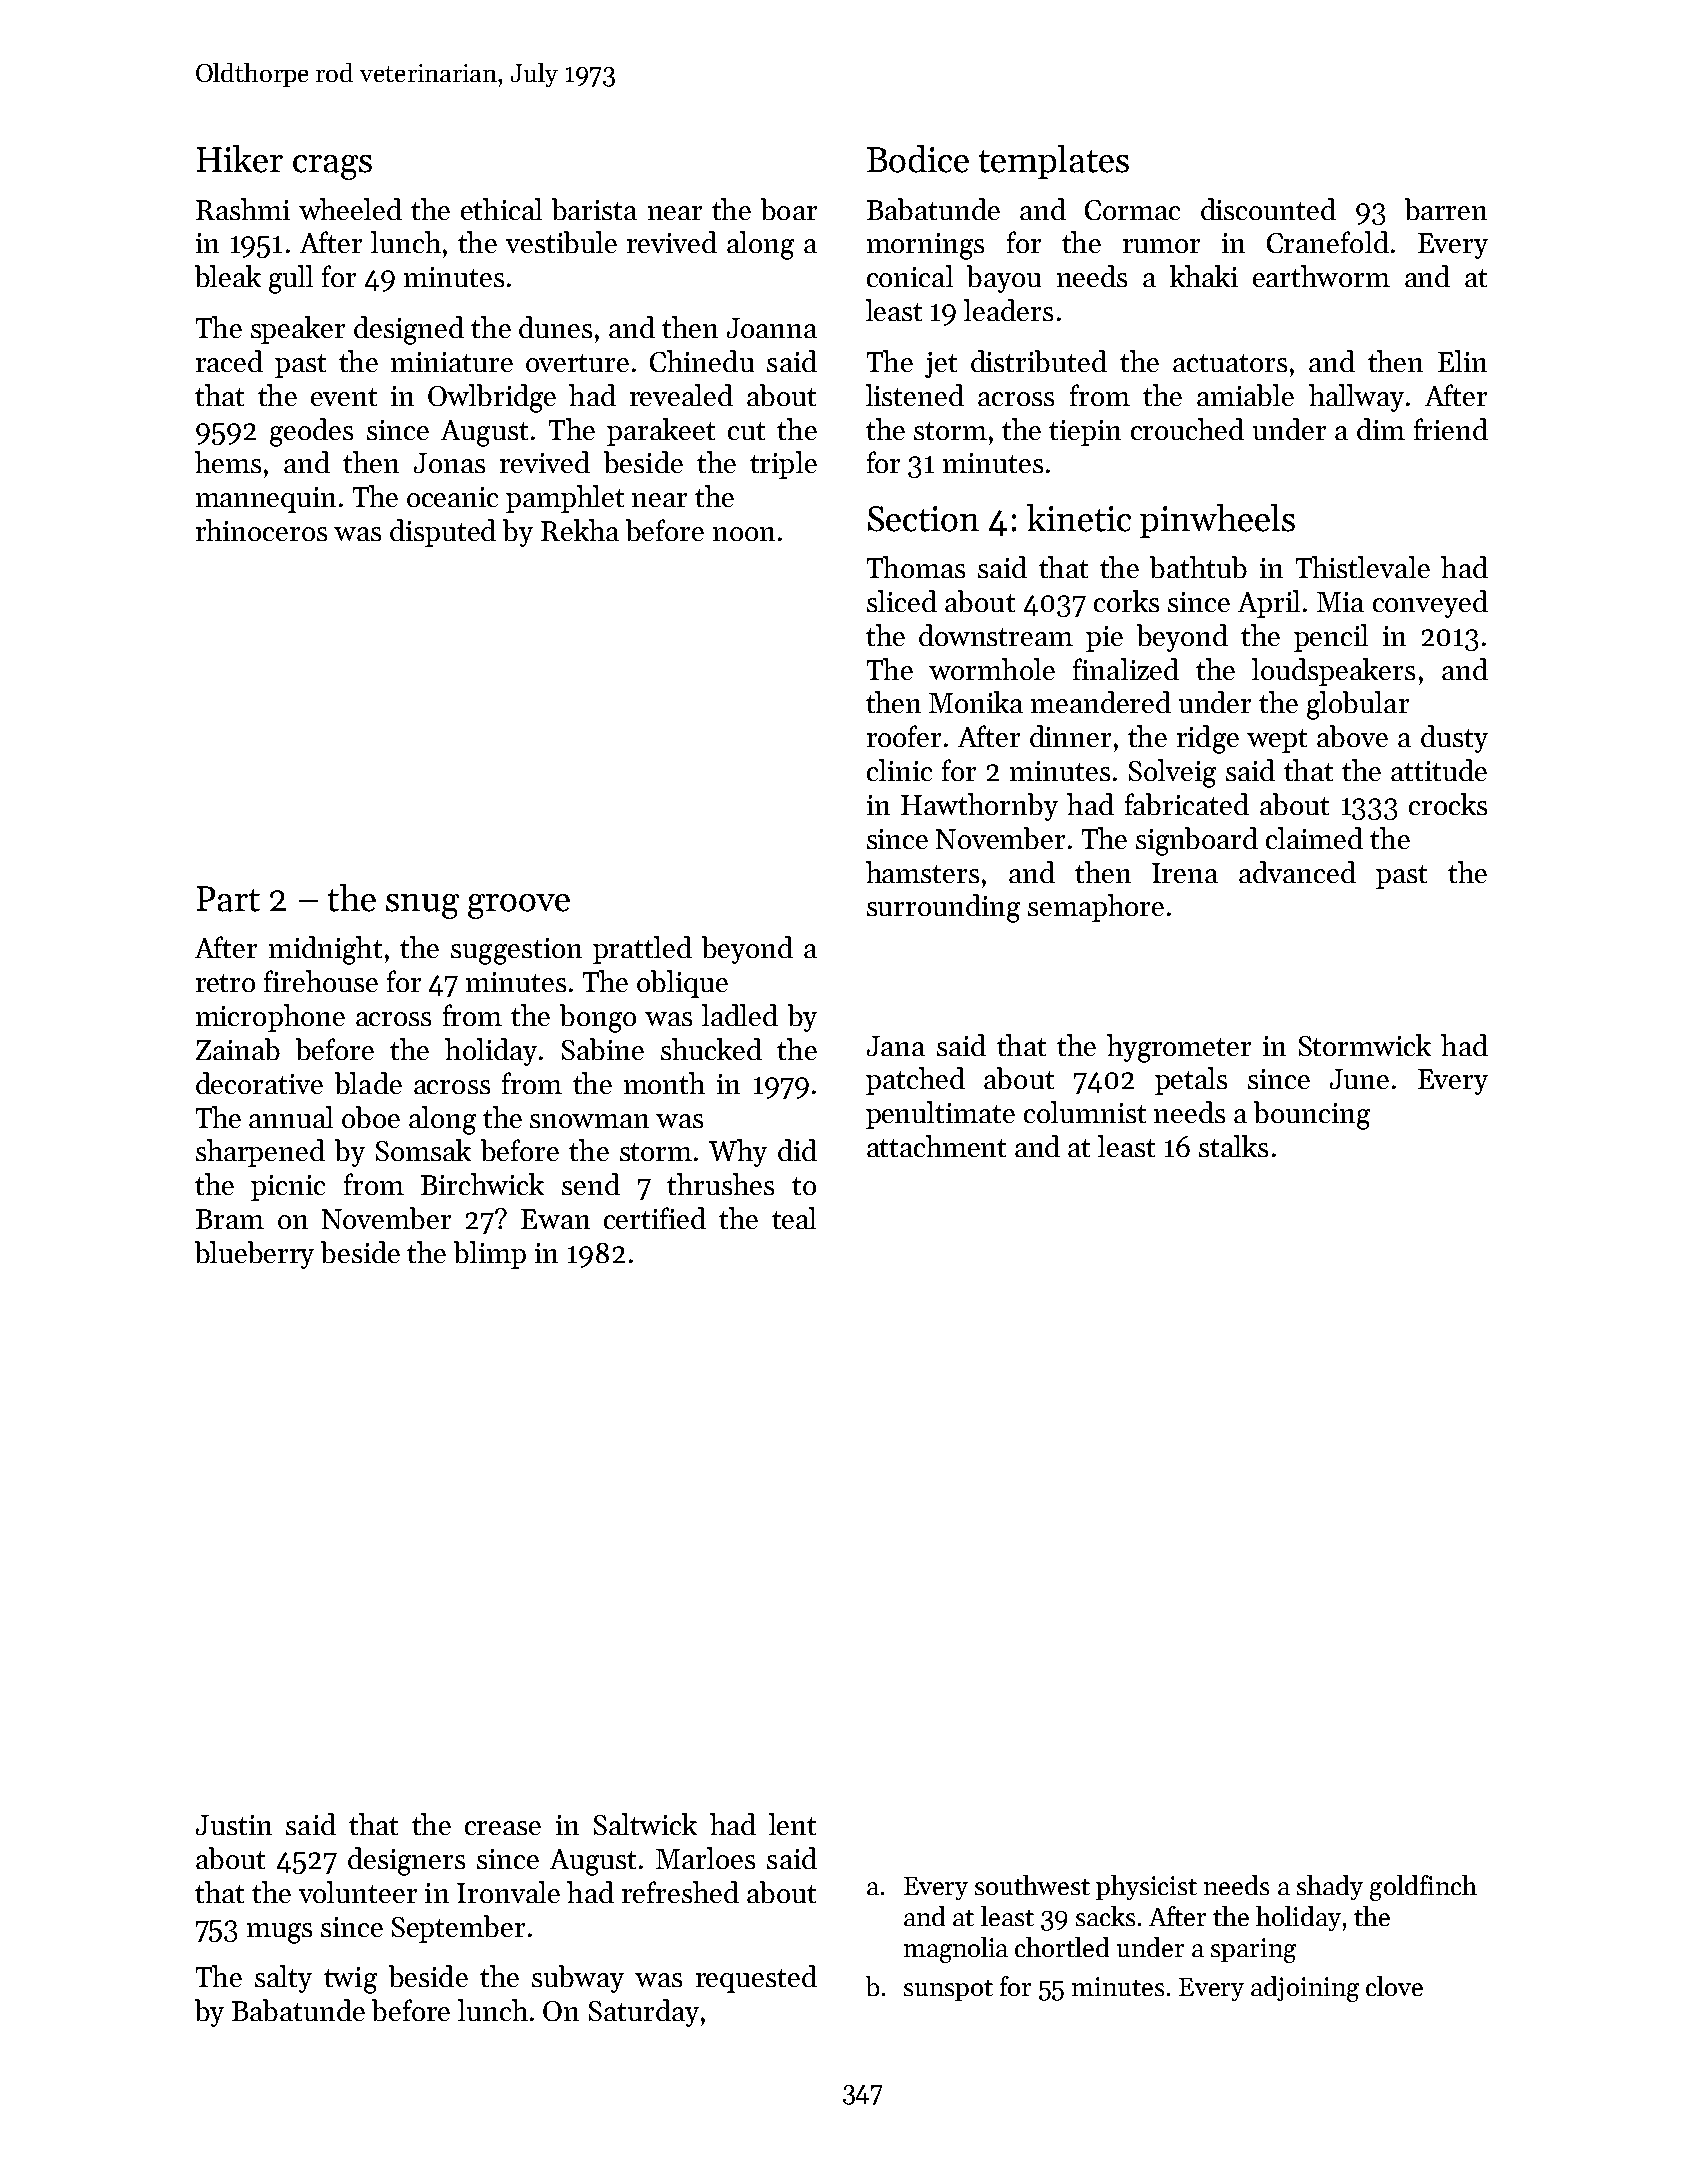 This screenshot has height=2178, width=1683. What do you see at coordinates (1233, 1146) in the screenshot?
I see `stalks` at bounding box center [1233, 1146].
